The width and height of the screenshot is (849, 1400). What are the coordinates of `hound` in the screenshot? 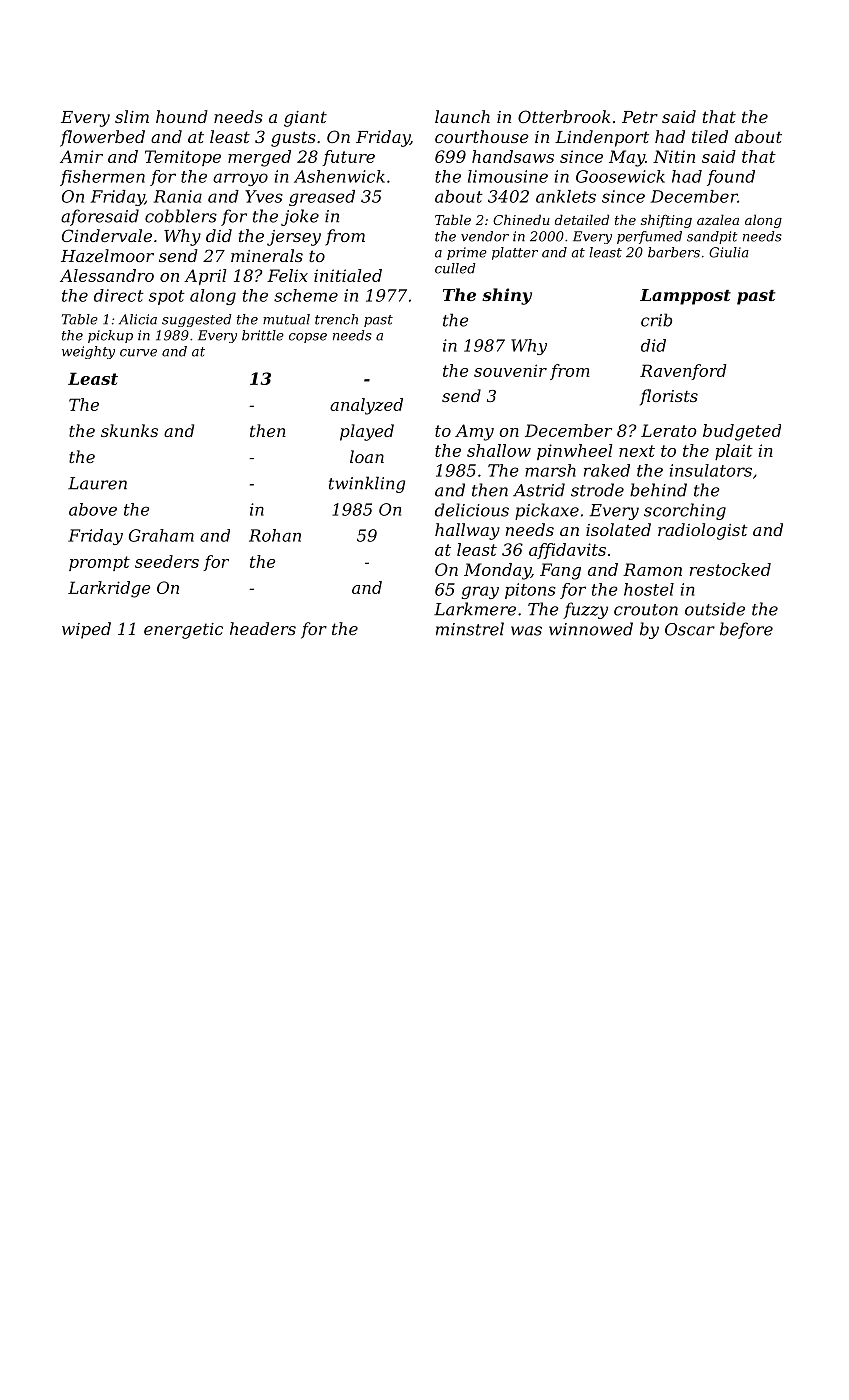 It's located at (182, 116).
